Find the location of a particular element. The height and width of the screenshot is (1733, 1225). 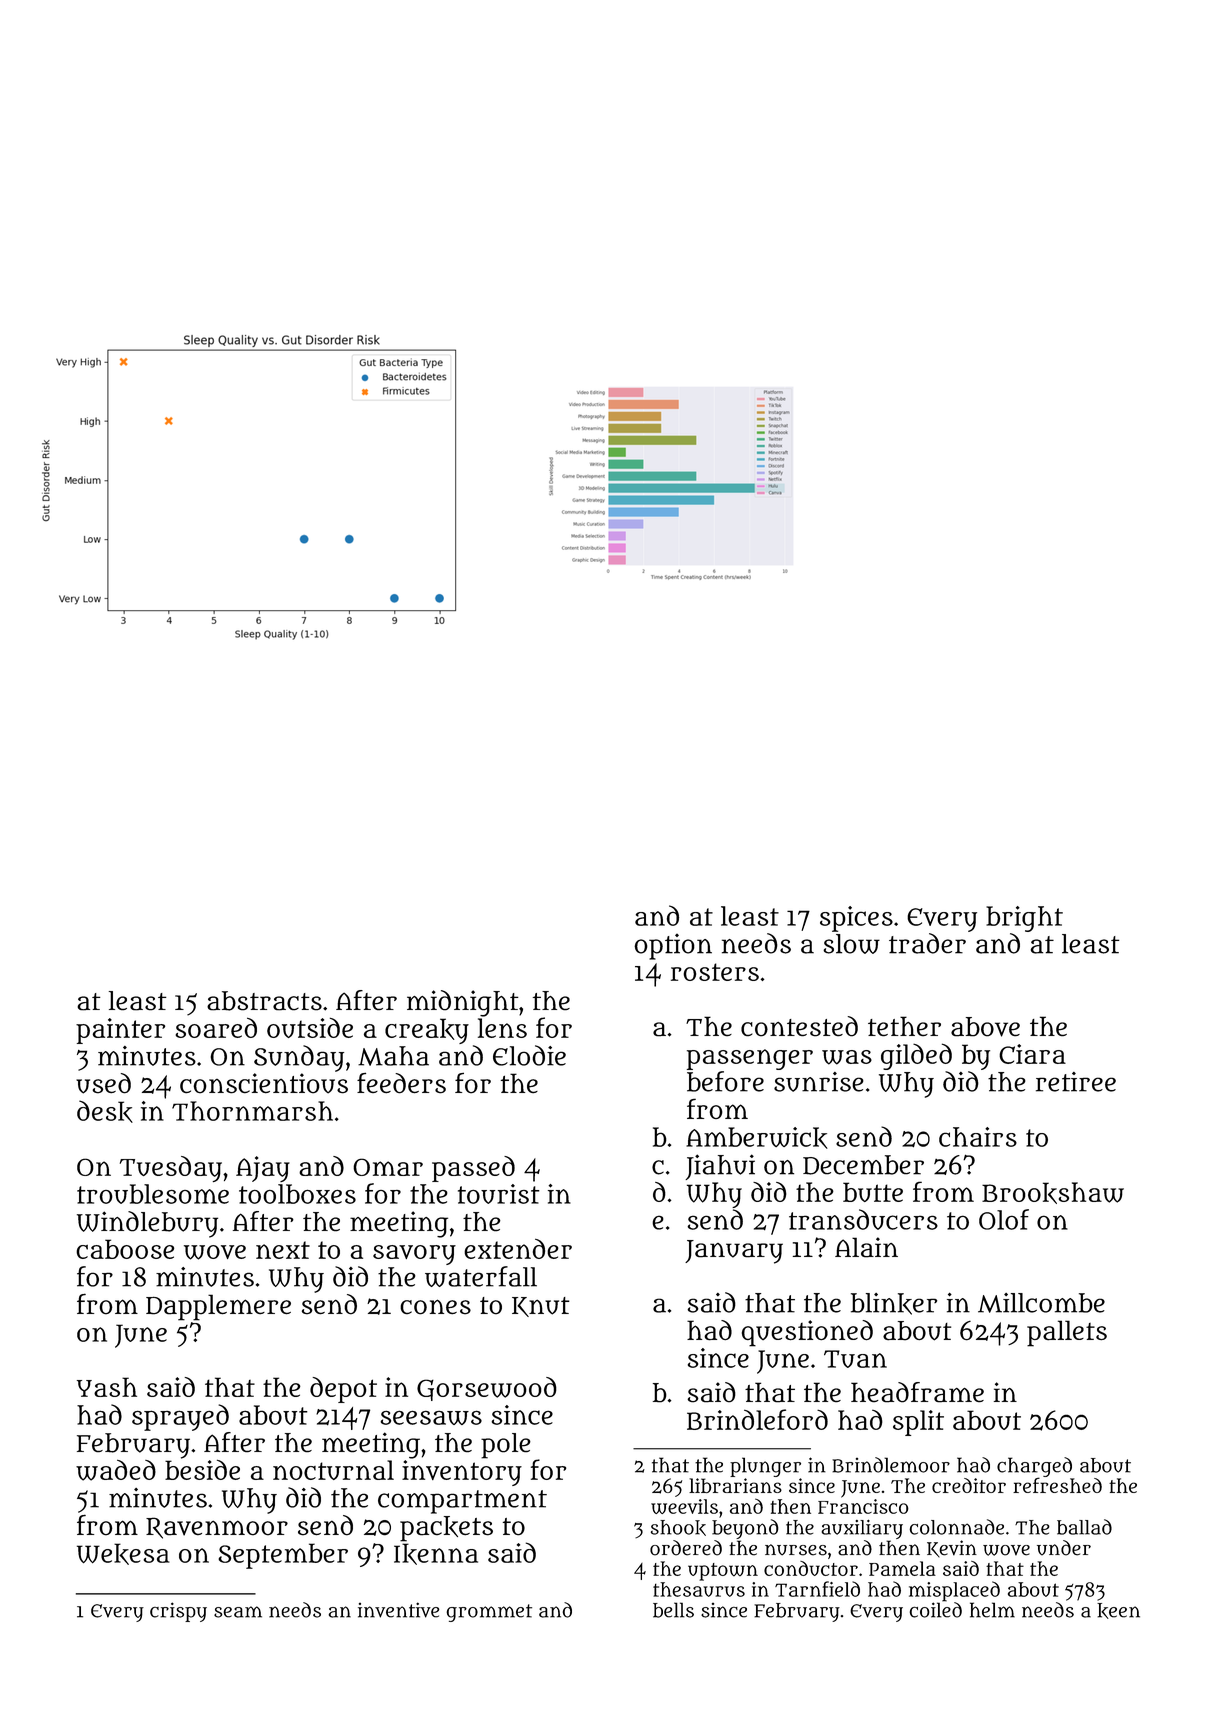

retiree is located at coordinates (1076, 1082).
